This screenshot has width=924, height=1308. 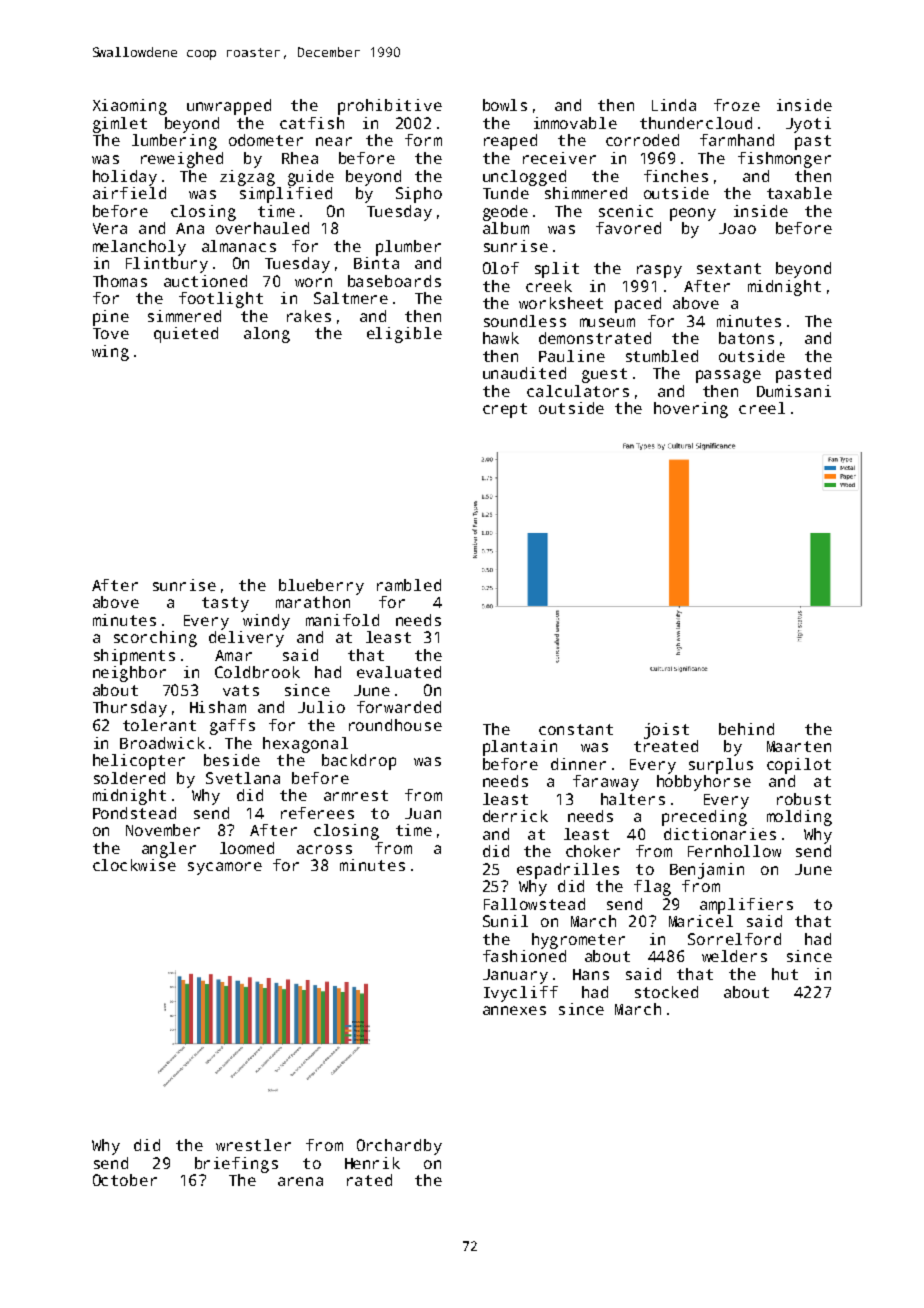 What do you see at coordinates (129, 193) in the screenshot?
I see `airfield` at bounding box center [129, 193].
